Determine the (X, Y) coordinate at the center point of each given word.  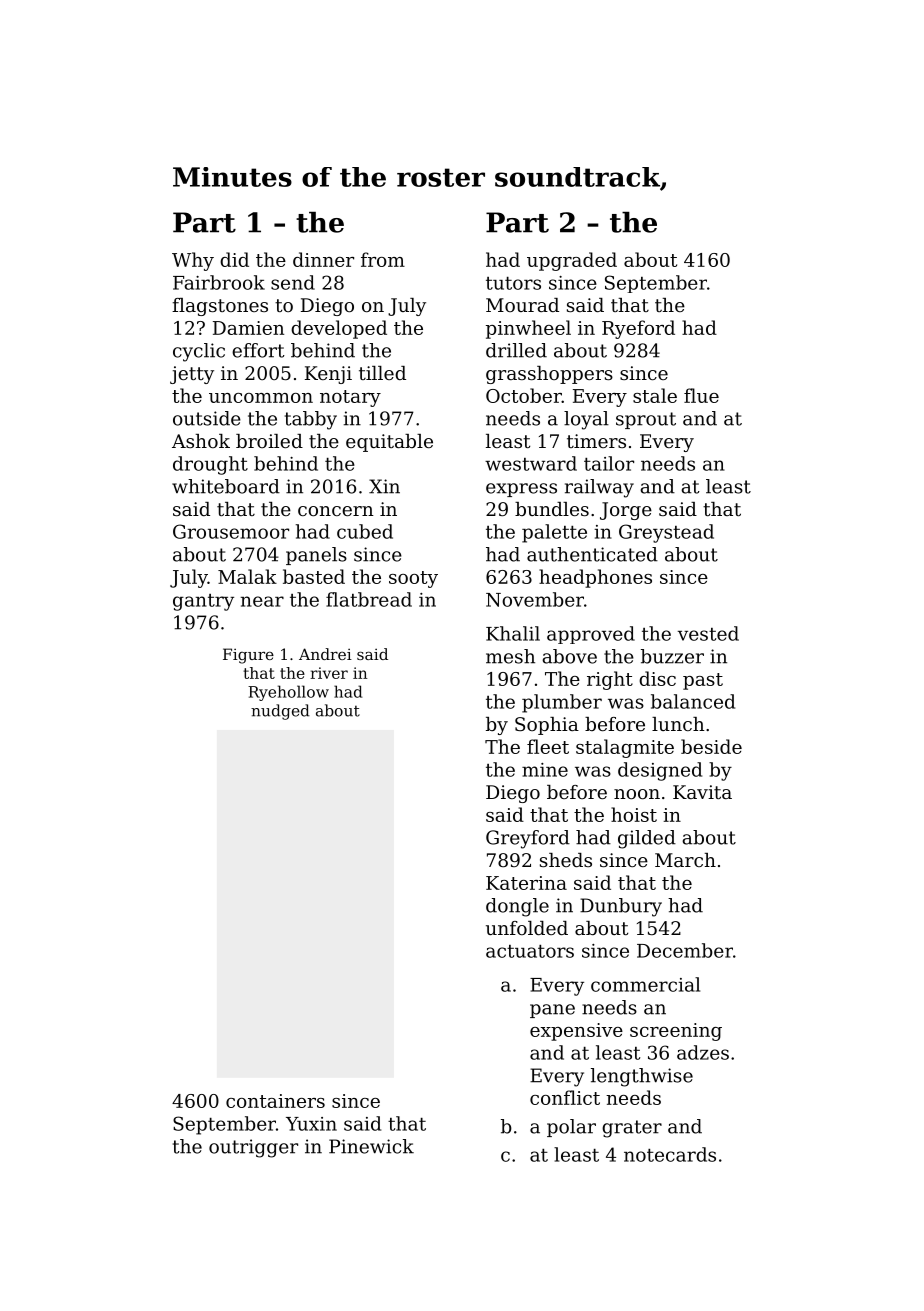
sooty (413, 579)
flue (701, 395)
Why (193, 261)
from (383, 259)
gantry (203, 602)
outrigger (253, 1148)
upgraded (572, 261)
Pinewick (371, 1146)
